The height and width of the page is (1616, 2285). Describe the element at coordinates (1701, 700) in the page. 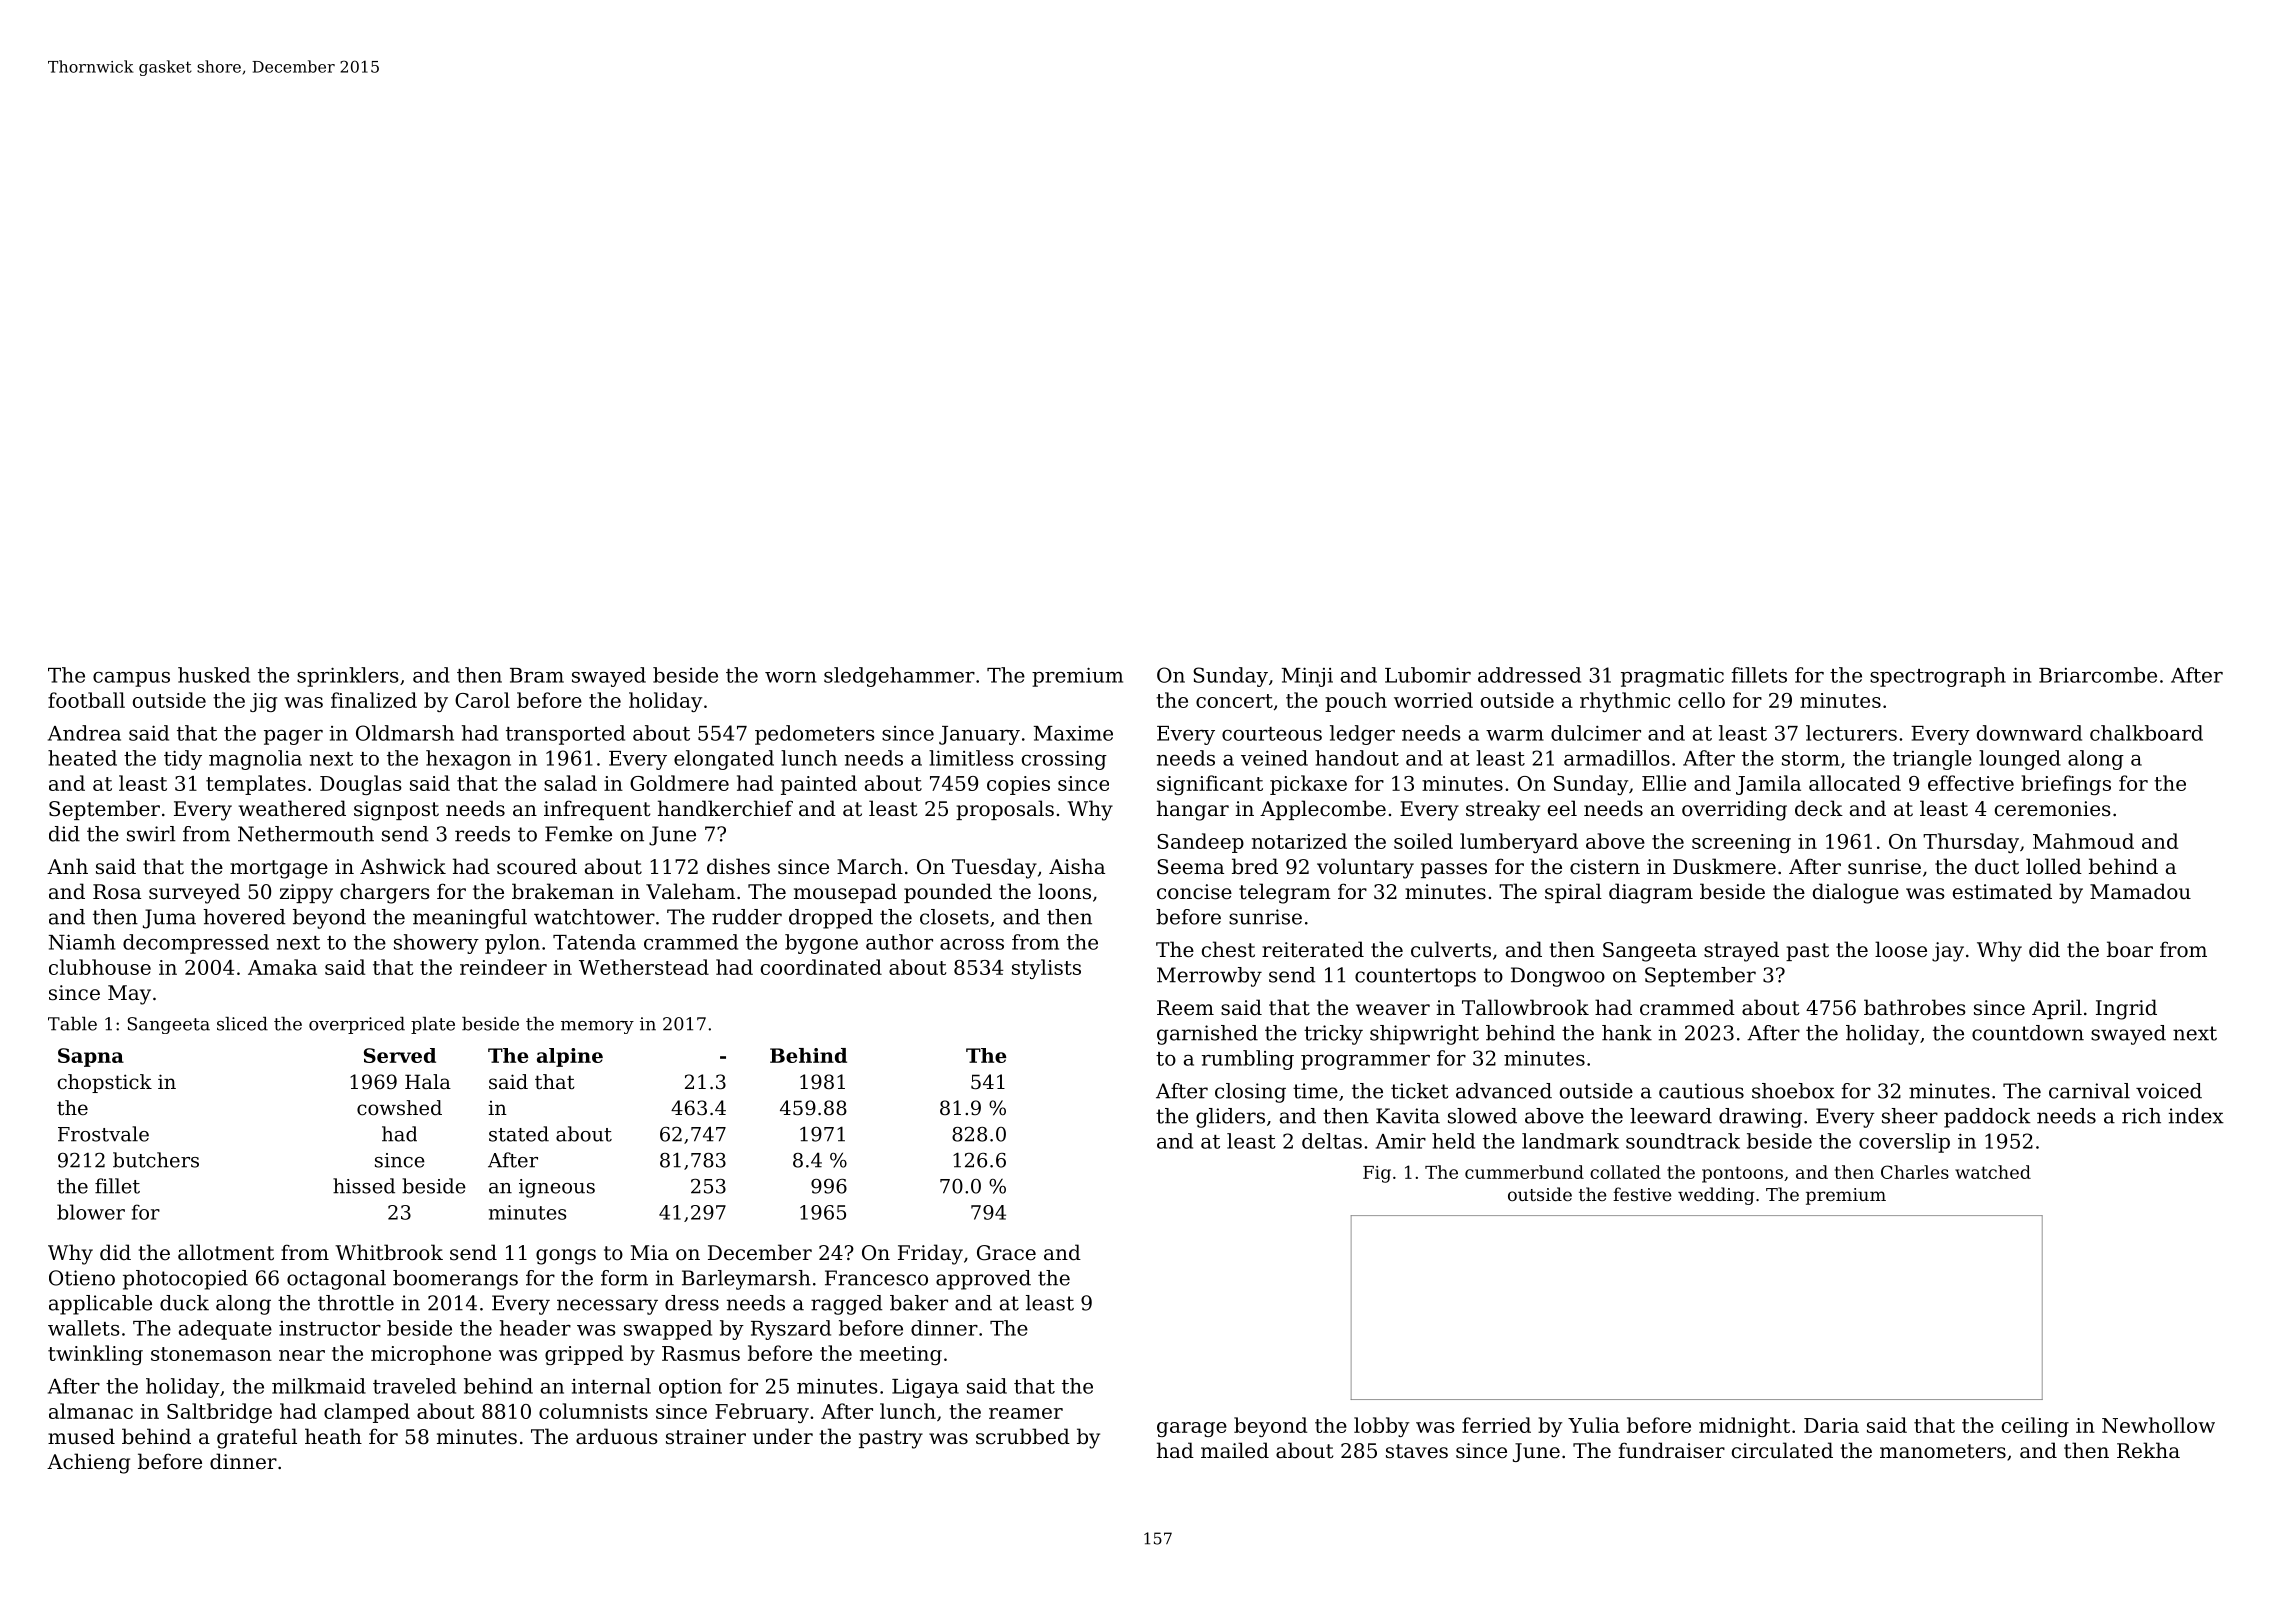

I see `cello` at that location.
